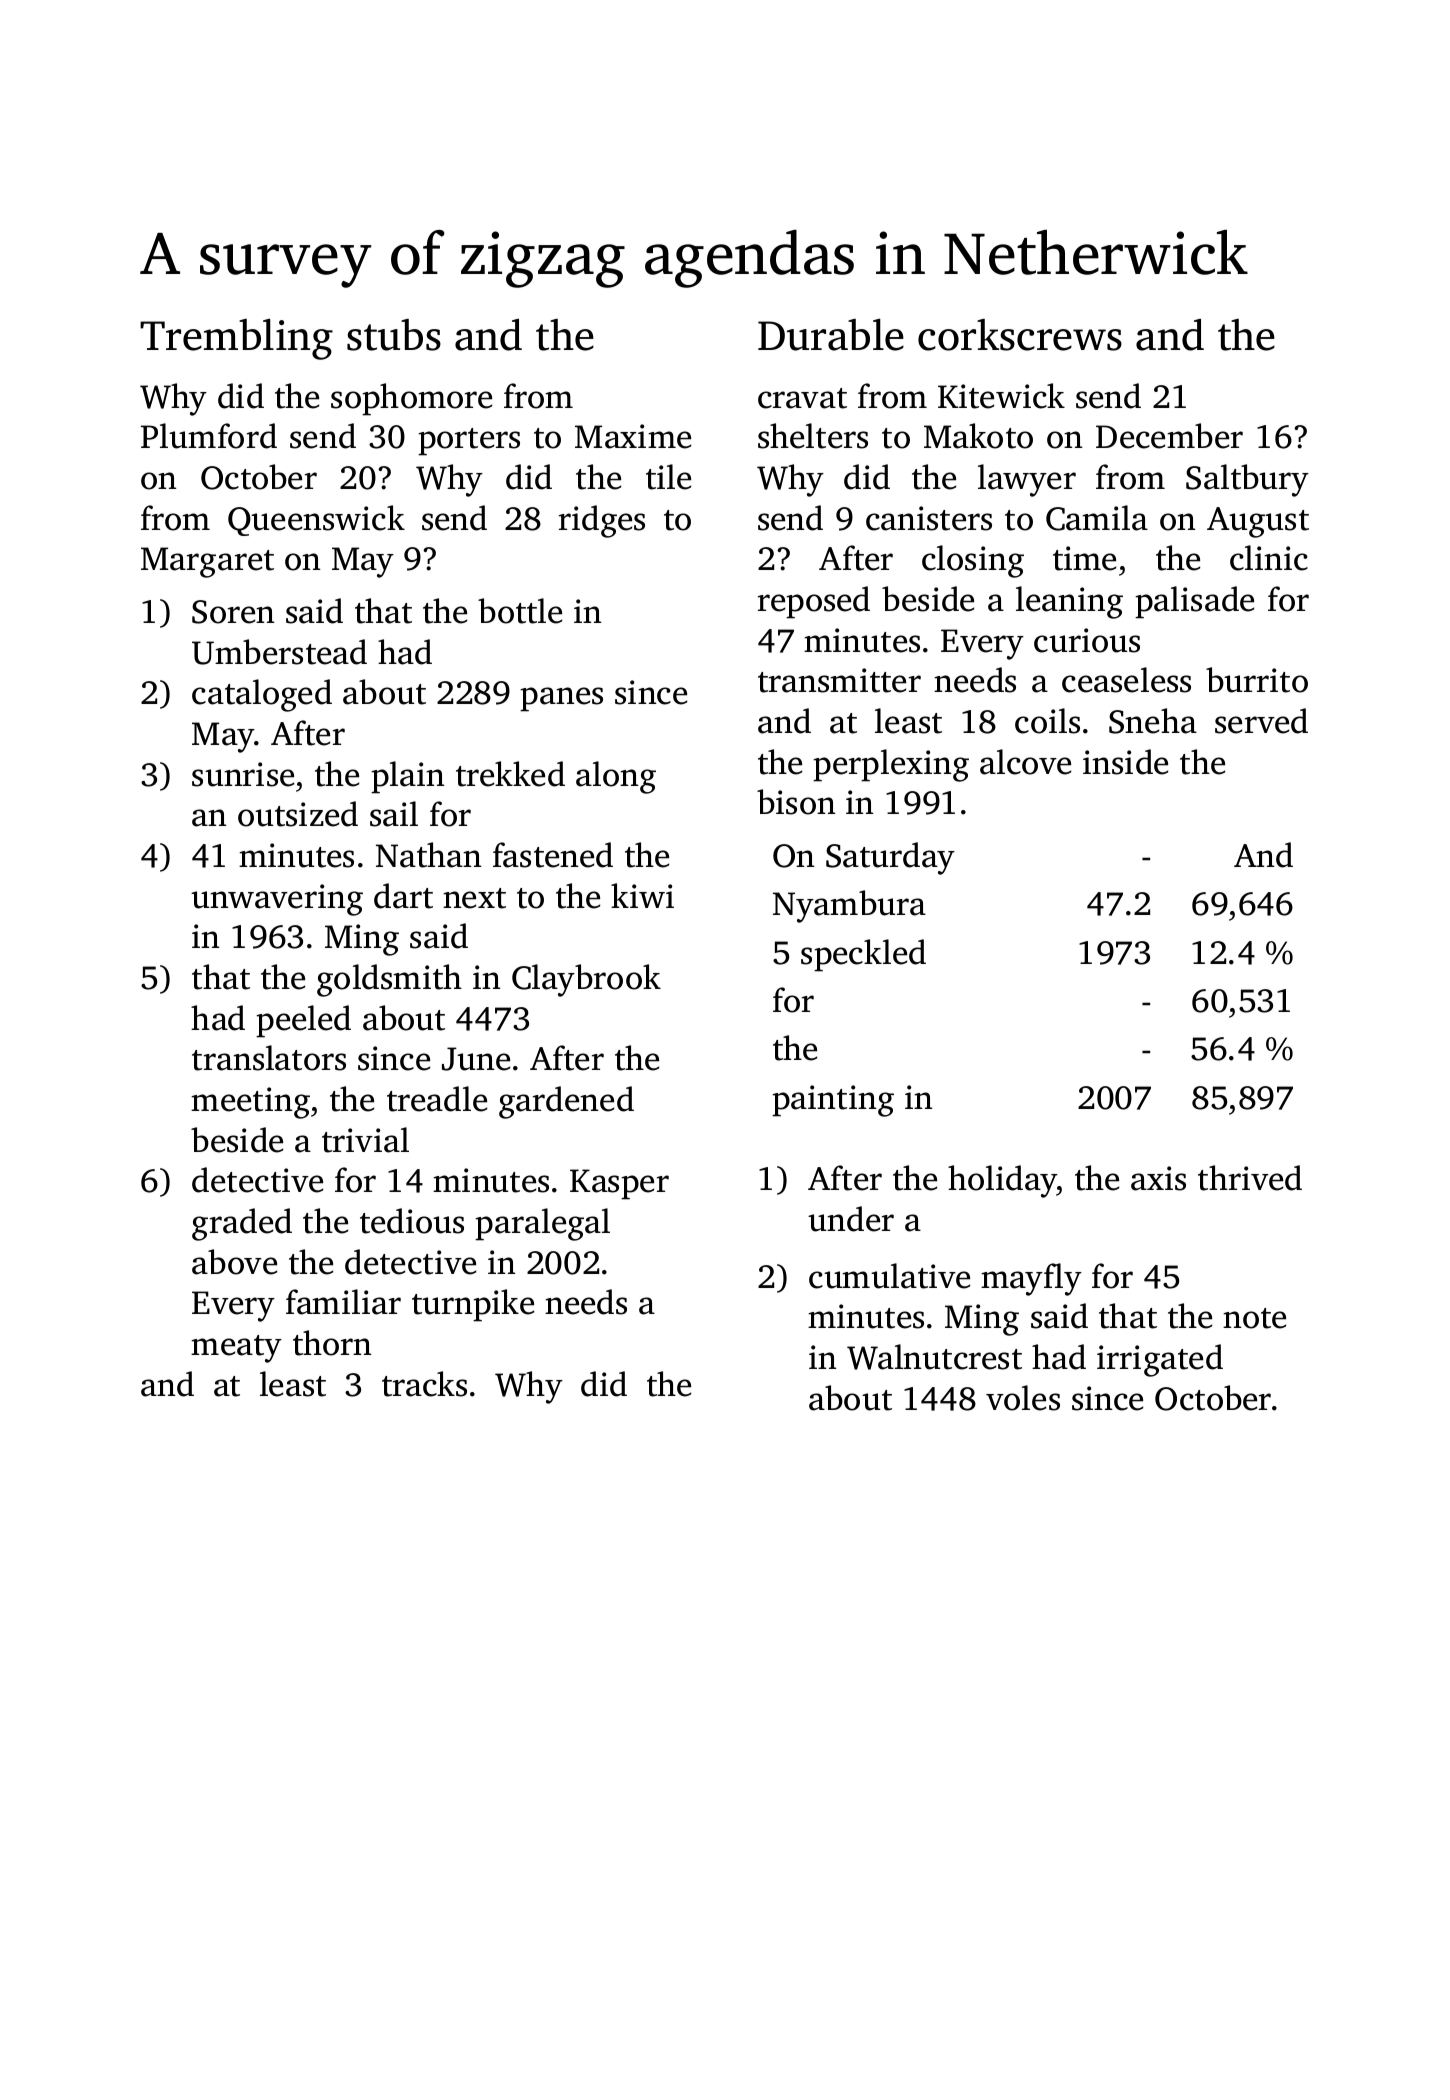 The image size is (1450, 2100). What do you see at coordinates (209, 436) in the page?
I see `Plumford` at bounding box center [209, 436].
